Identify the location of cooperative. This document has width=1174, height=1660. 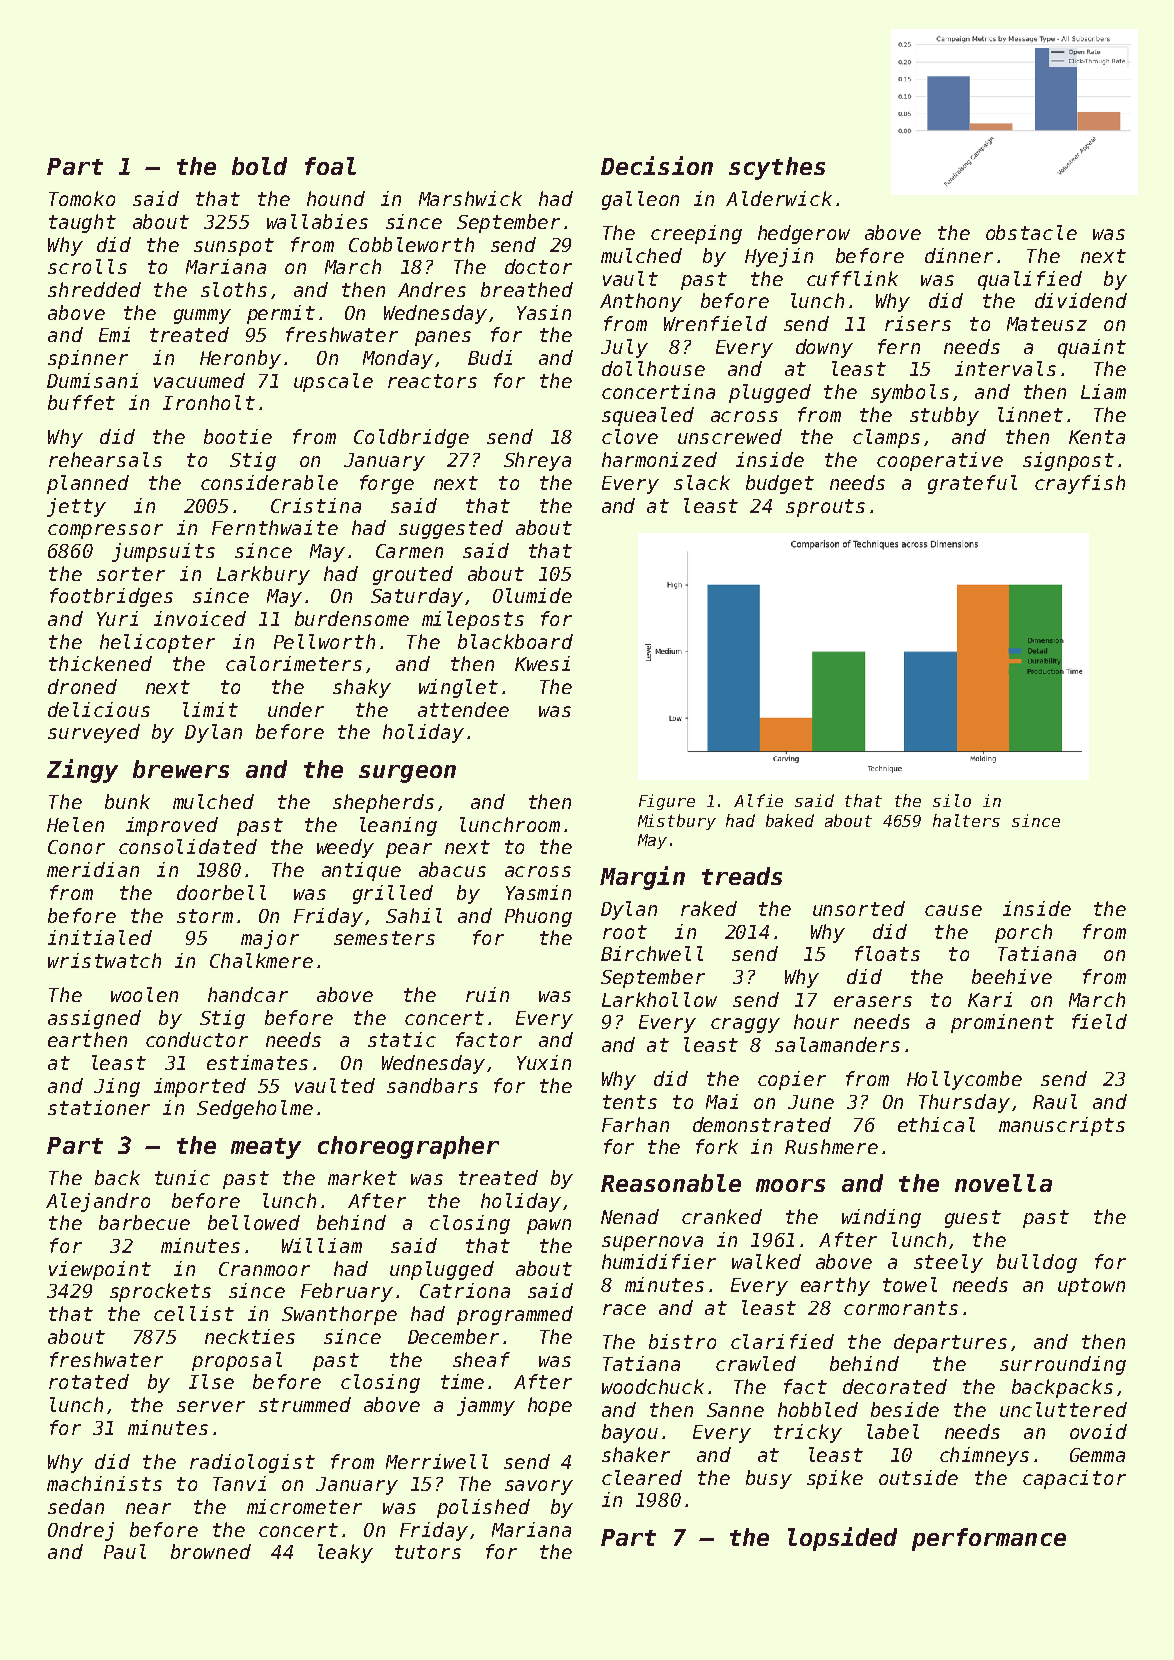
(940, 461).
